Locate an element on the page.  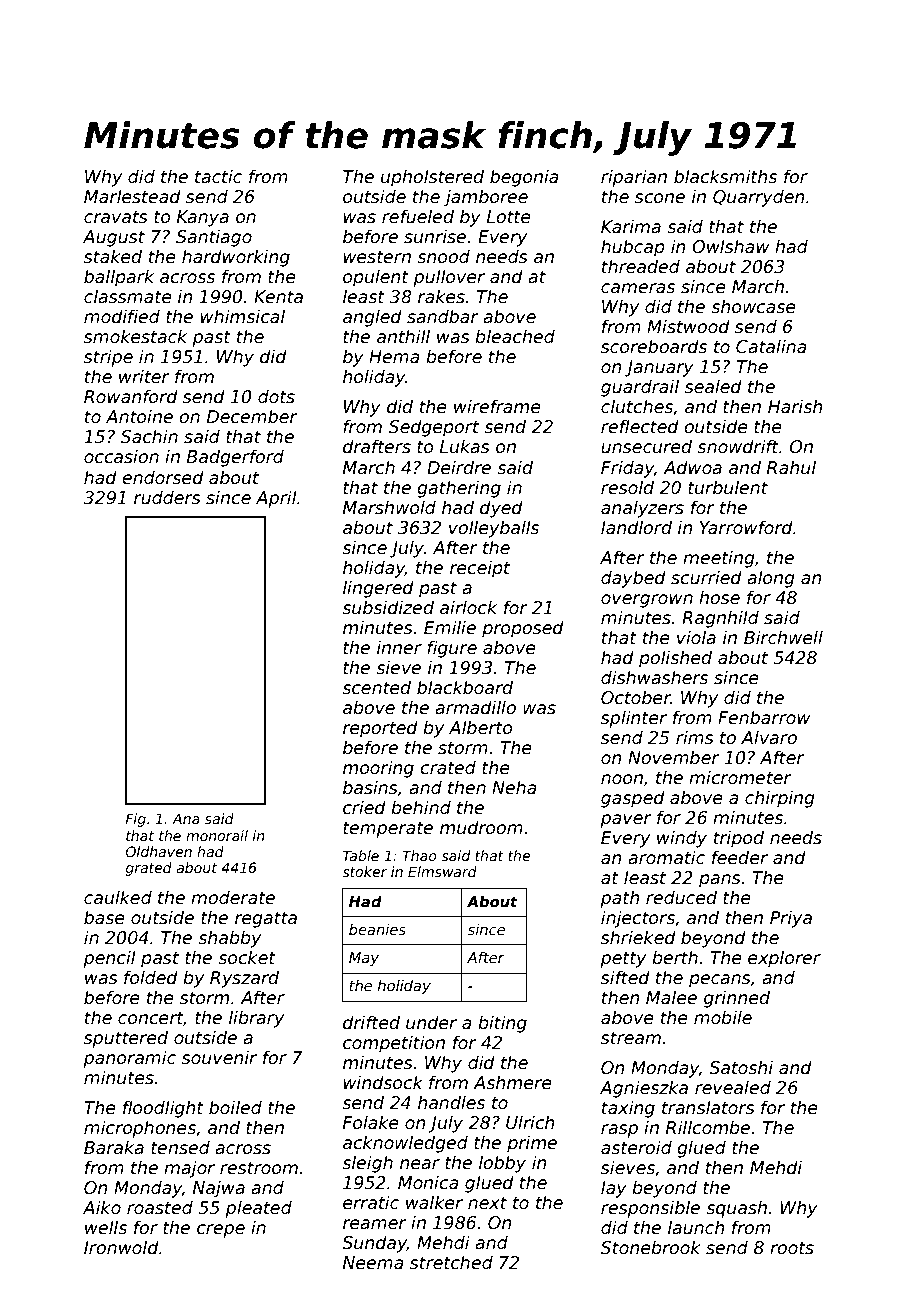
turbulent is located at coordinates (728, 487).
